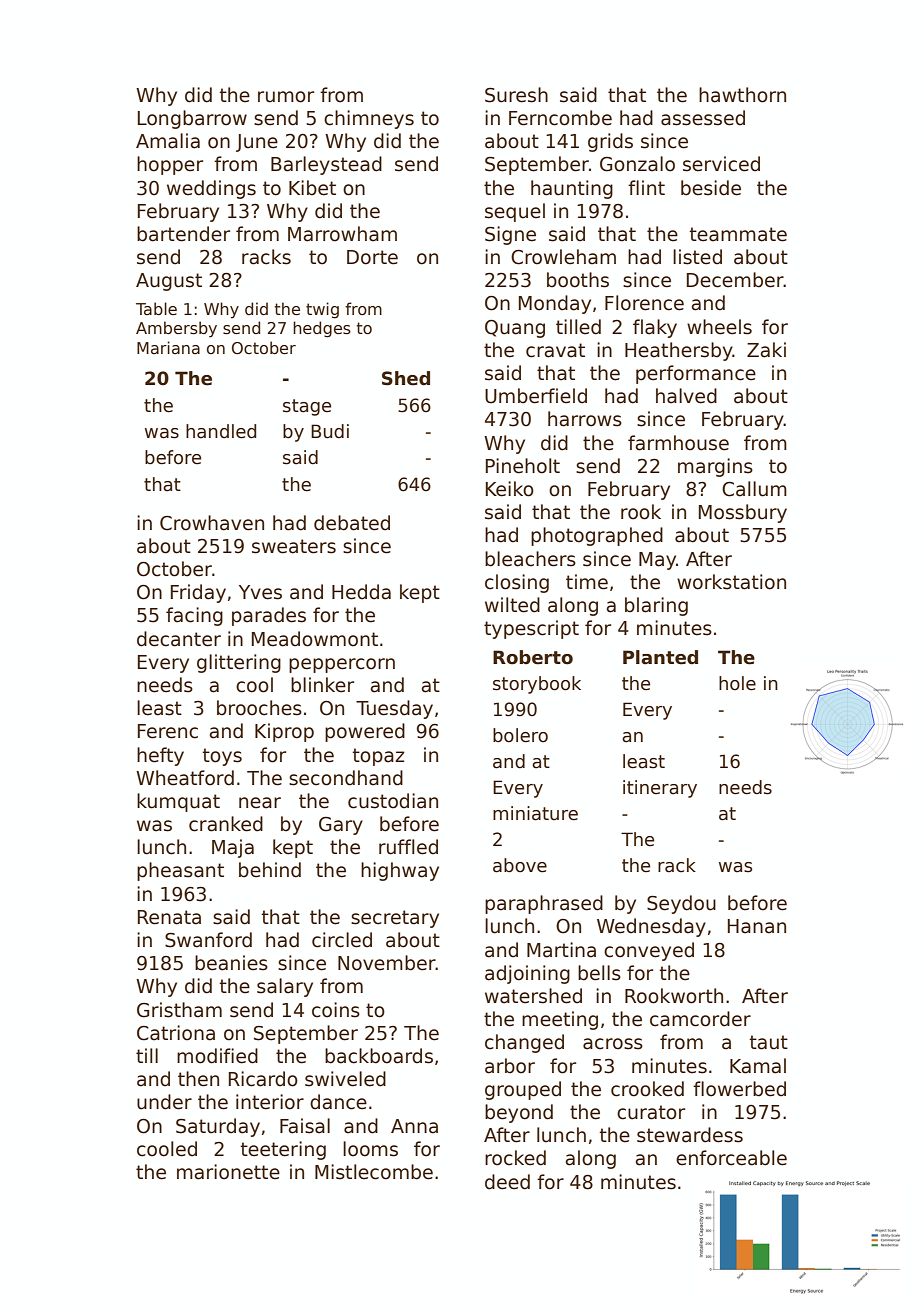  I want to click on Faisal, so click(305, 1126).
